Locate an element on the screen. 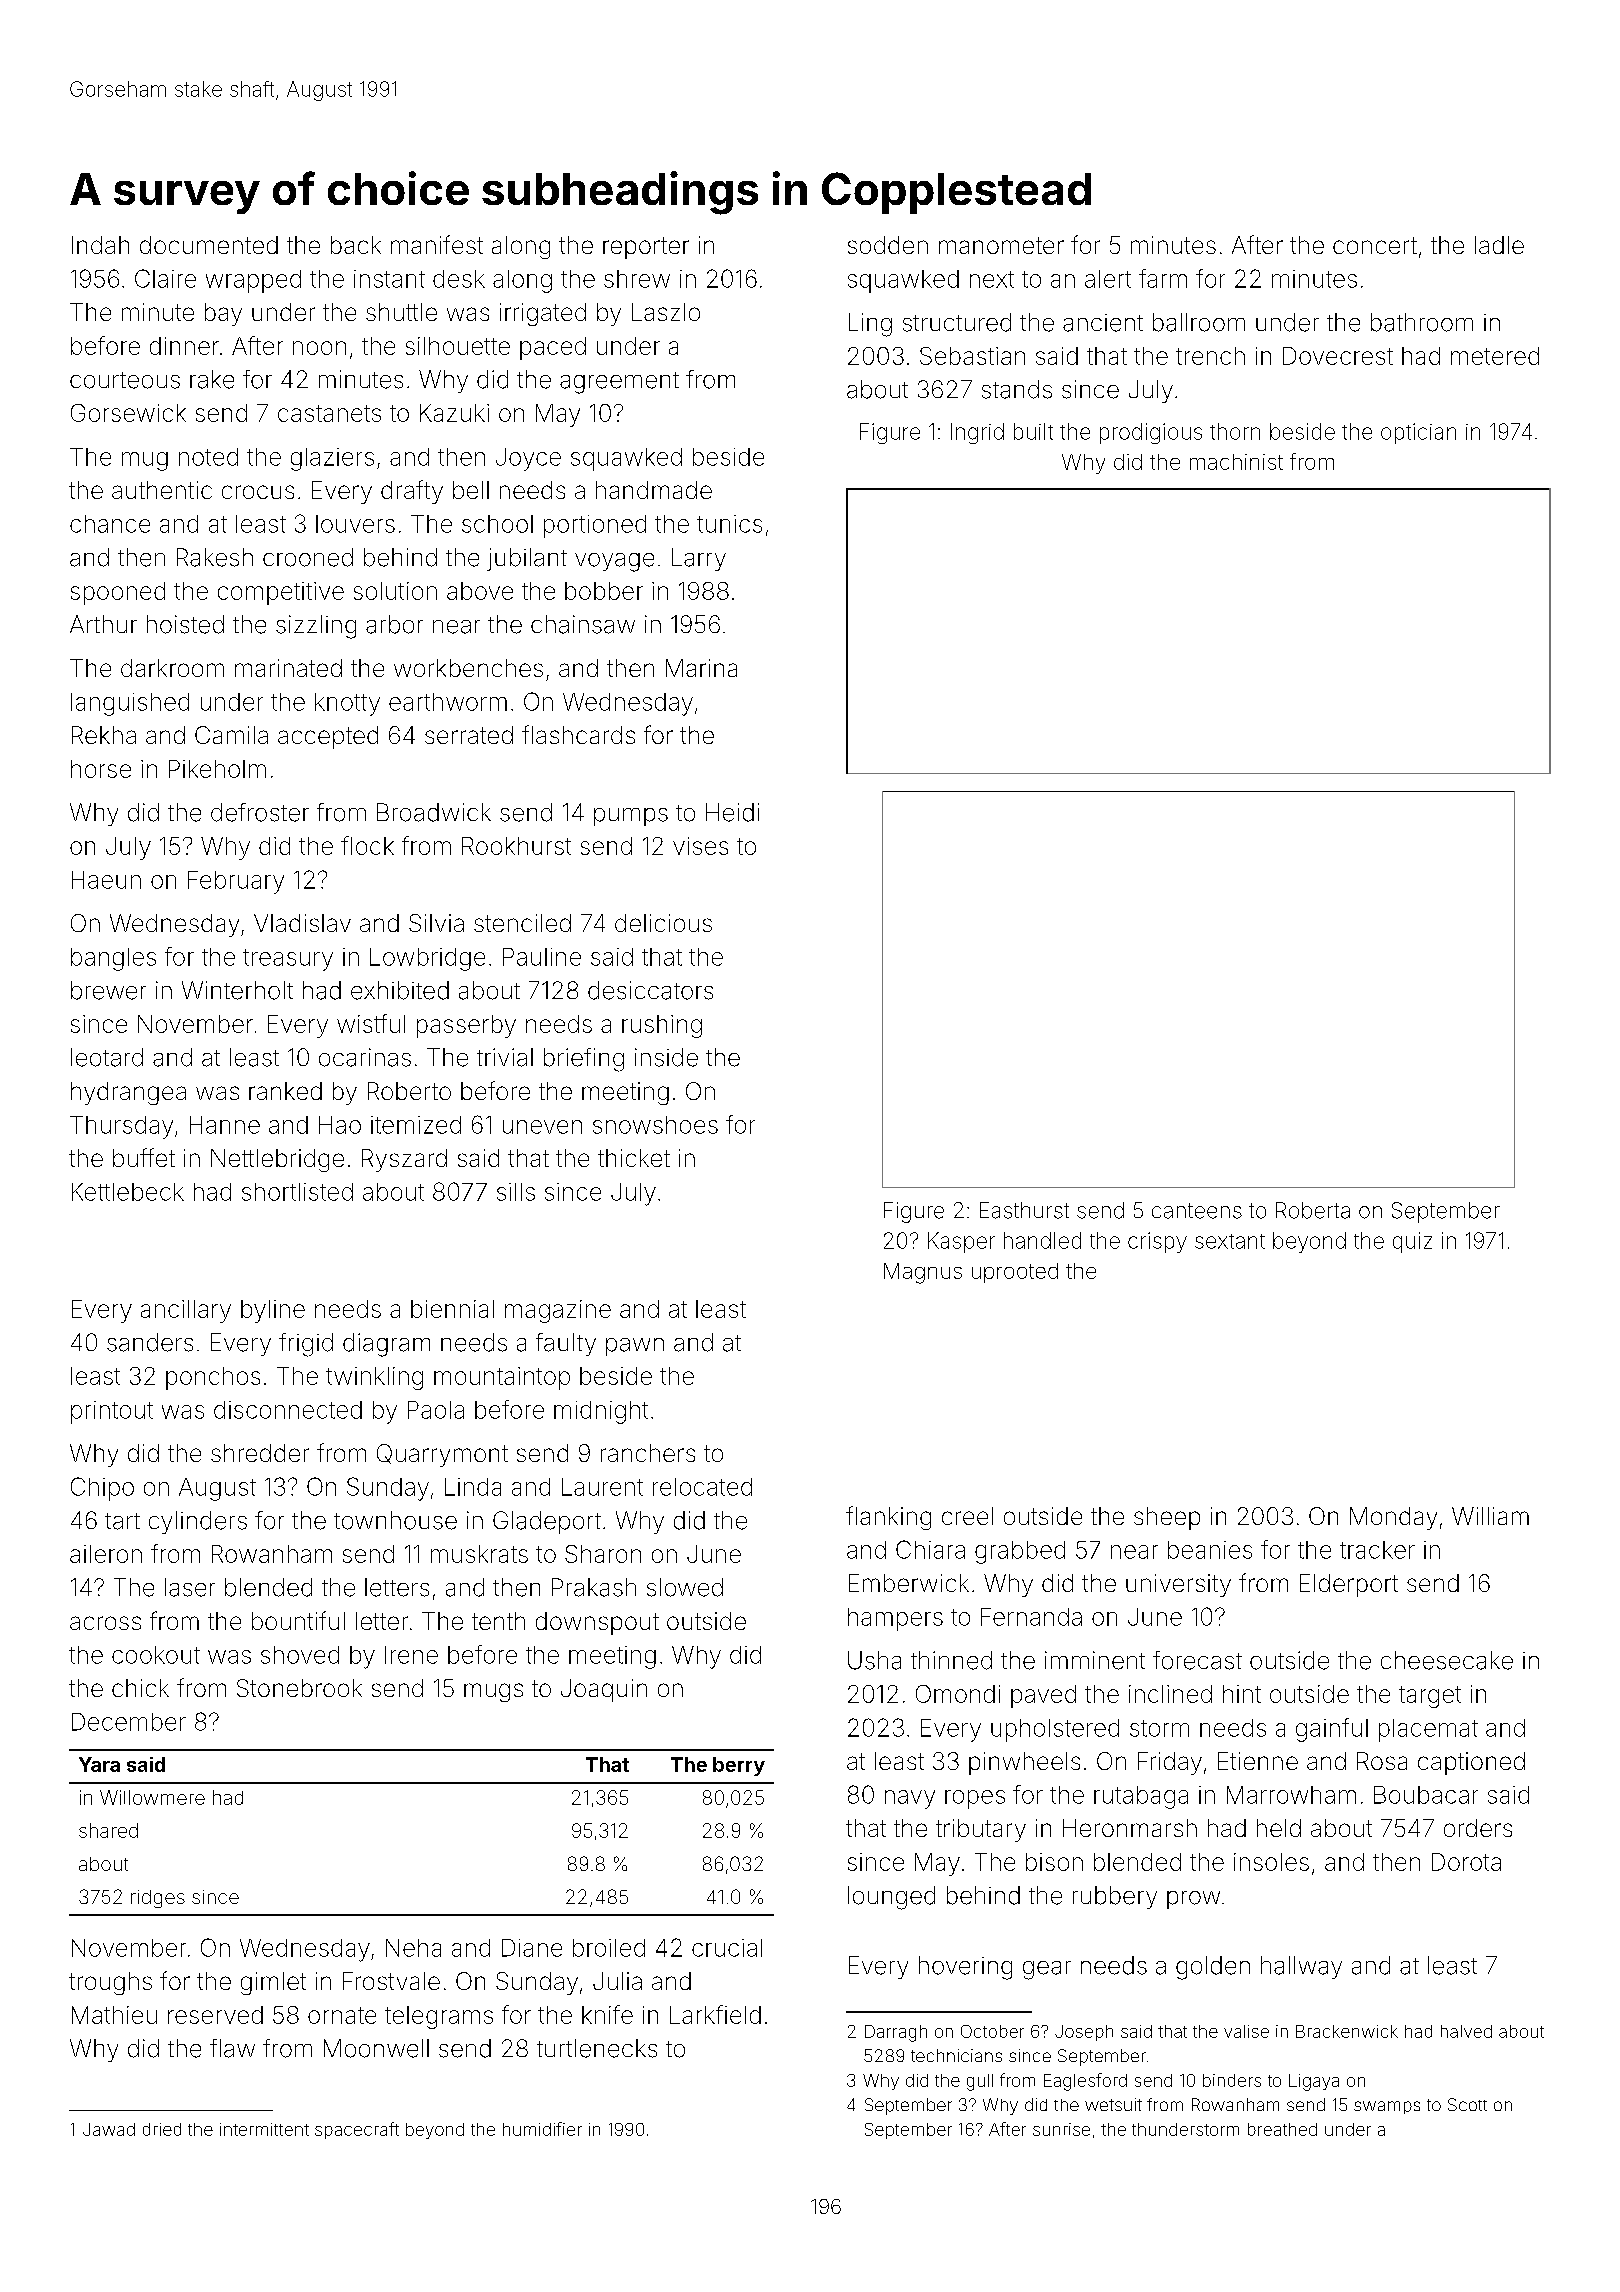  berry is located at coordinates (739, 1766).
